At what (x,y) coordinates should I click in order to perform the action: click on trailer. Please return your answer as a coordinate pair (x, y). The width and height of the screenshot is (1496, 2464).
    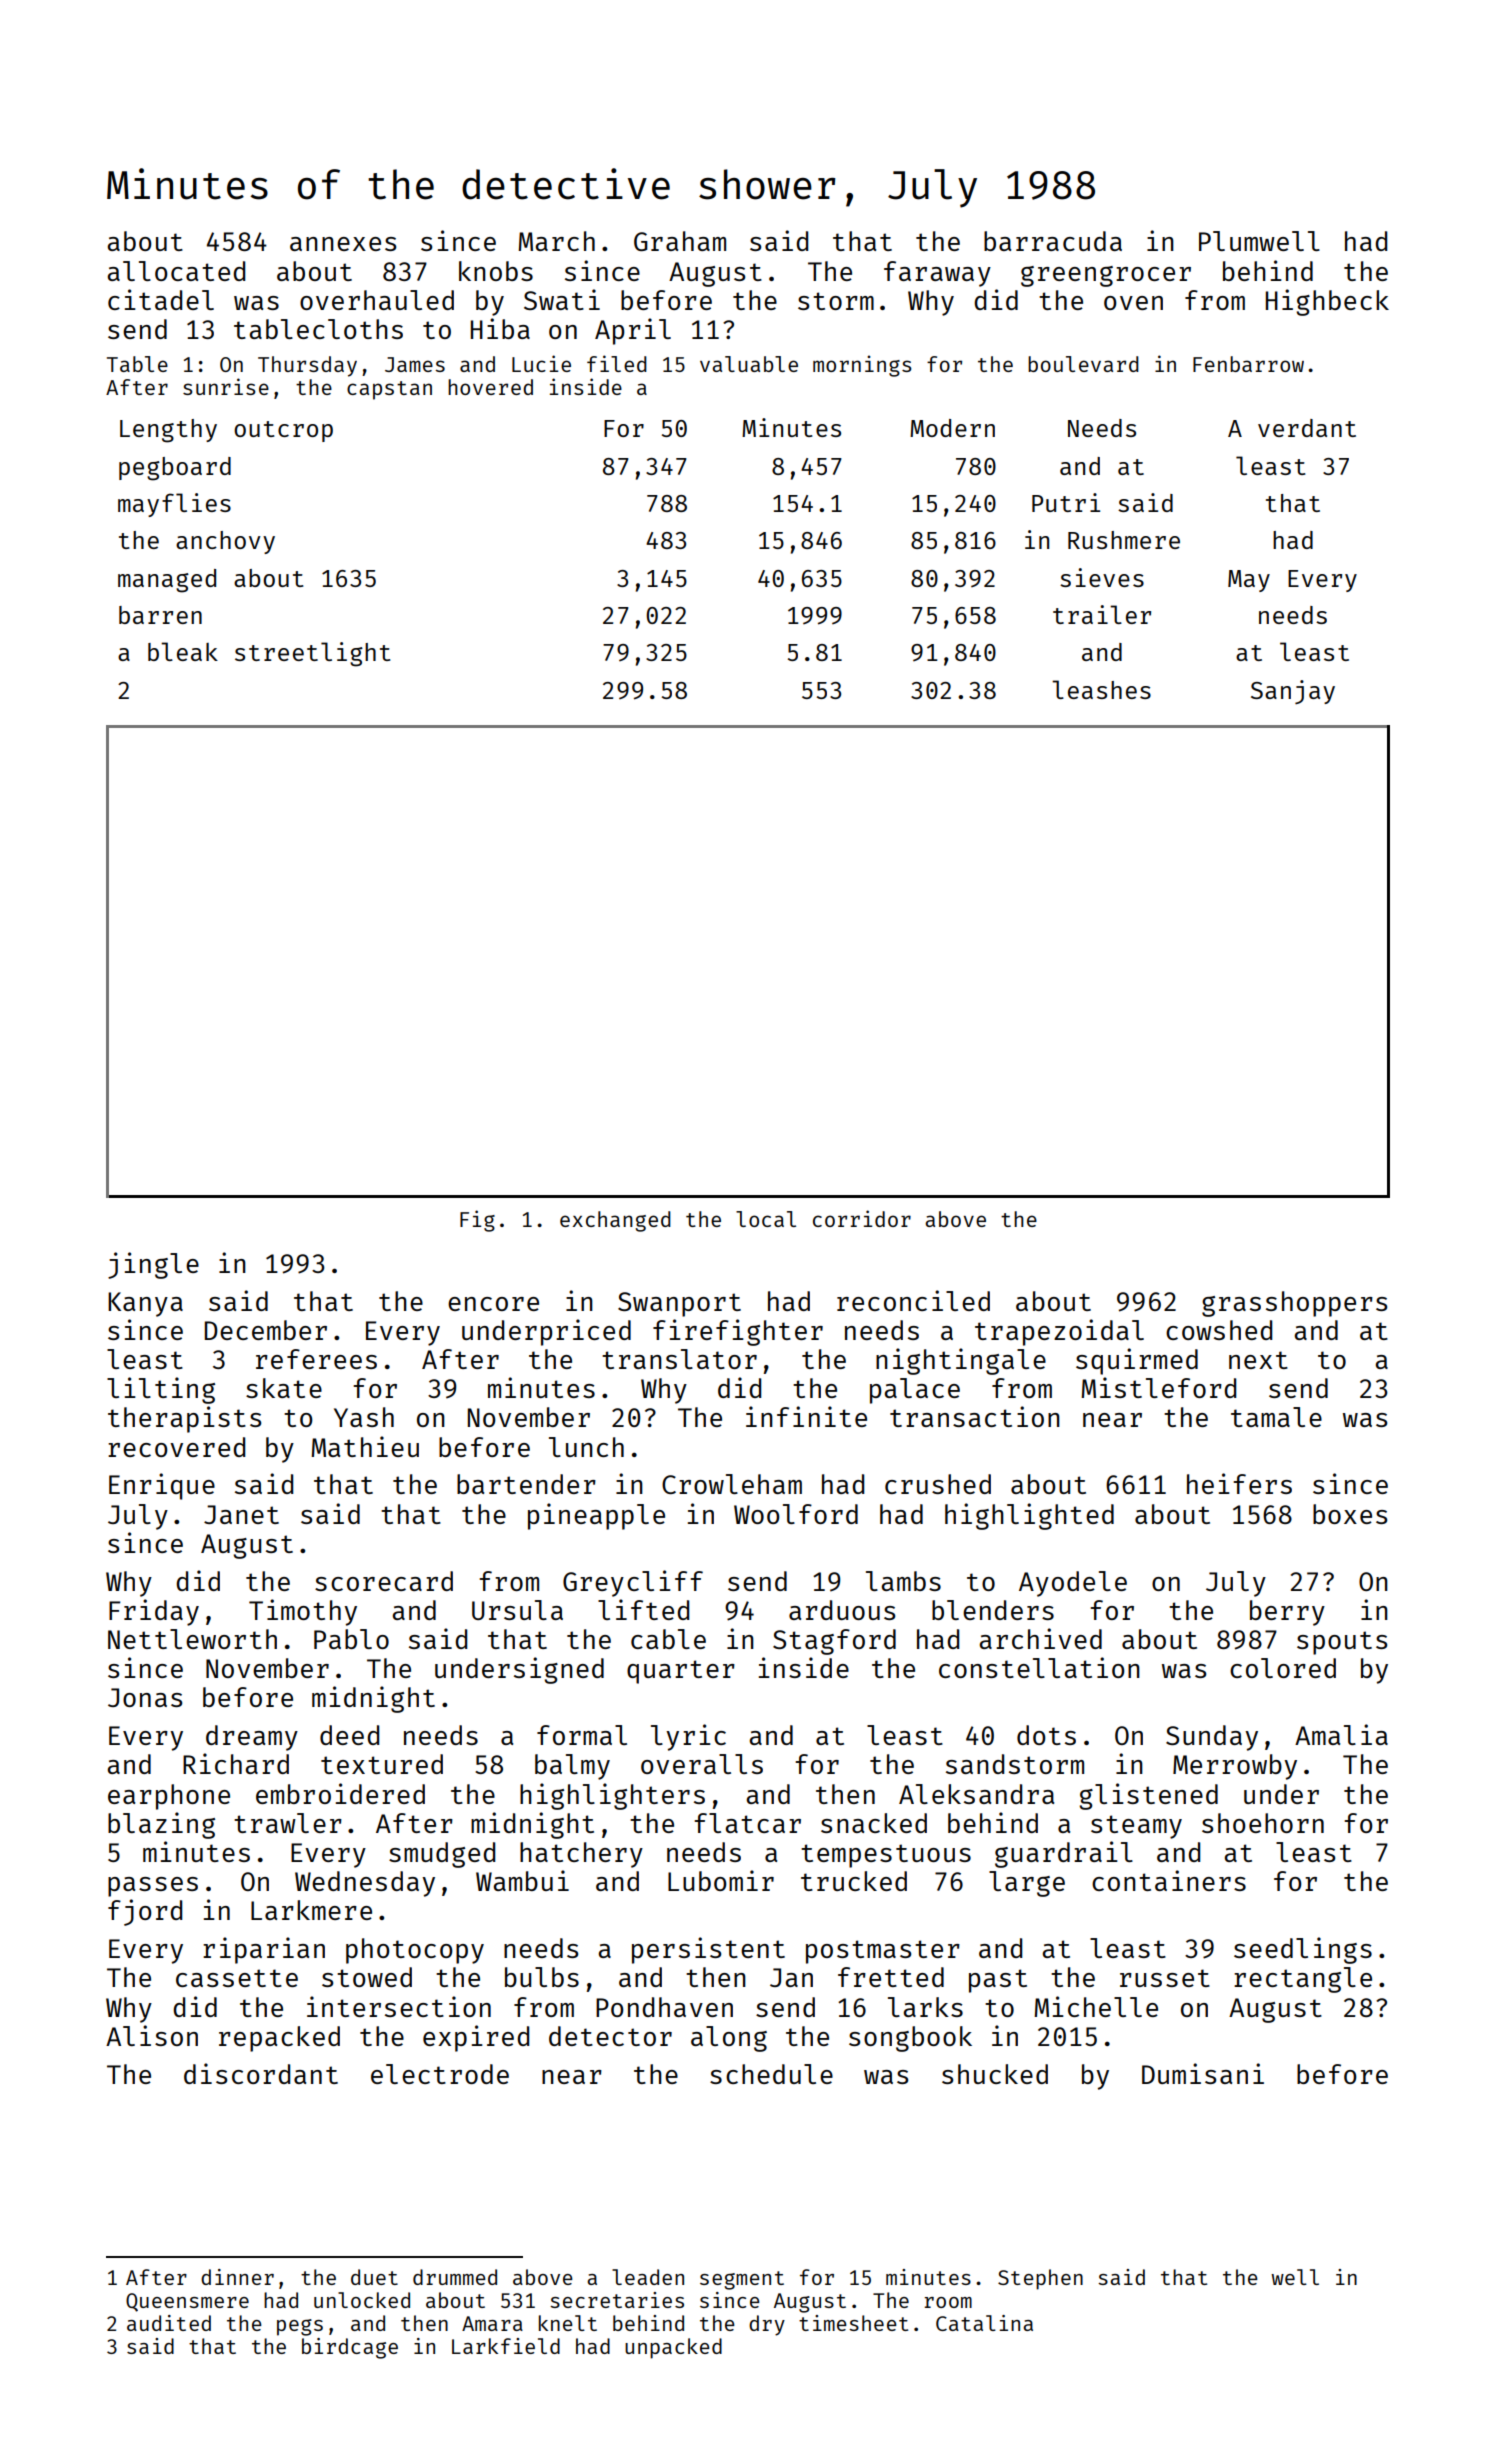
    Looking at the image, I should click on (1102, 614).
